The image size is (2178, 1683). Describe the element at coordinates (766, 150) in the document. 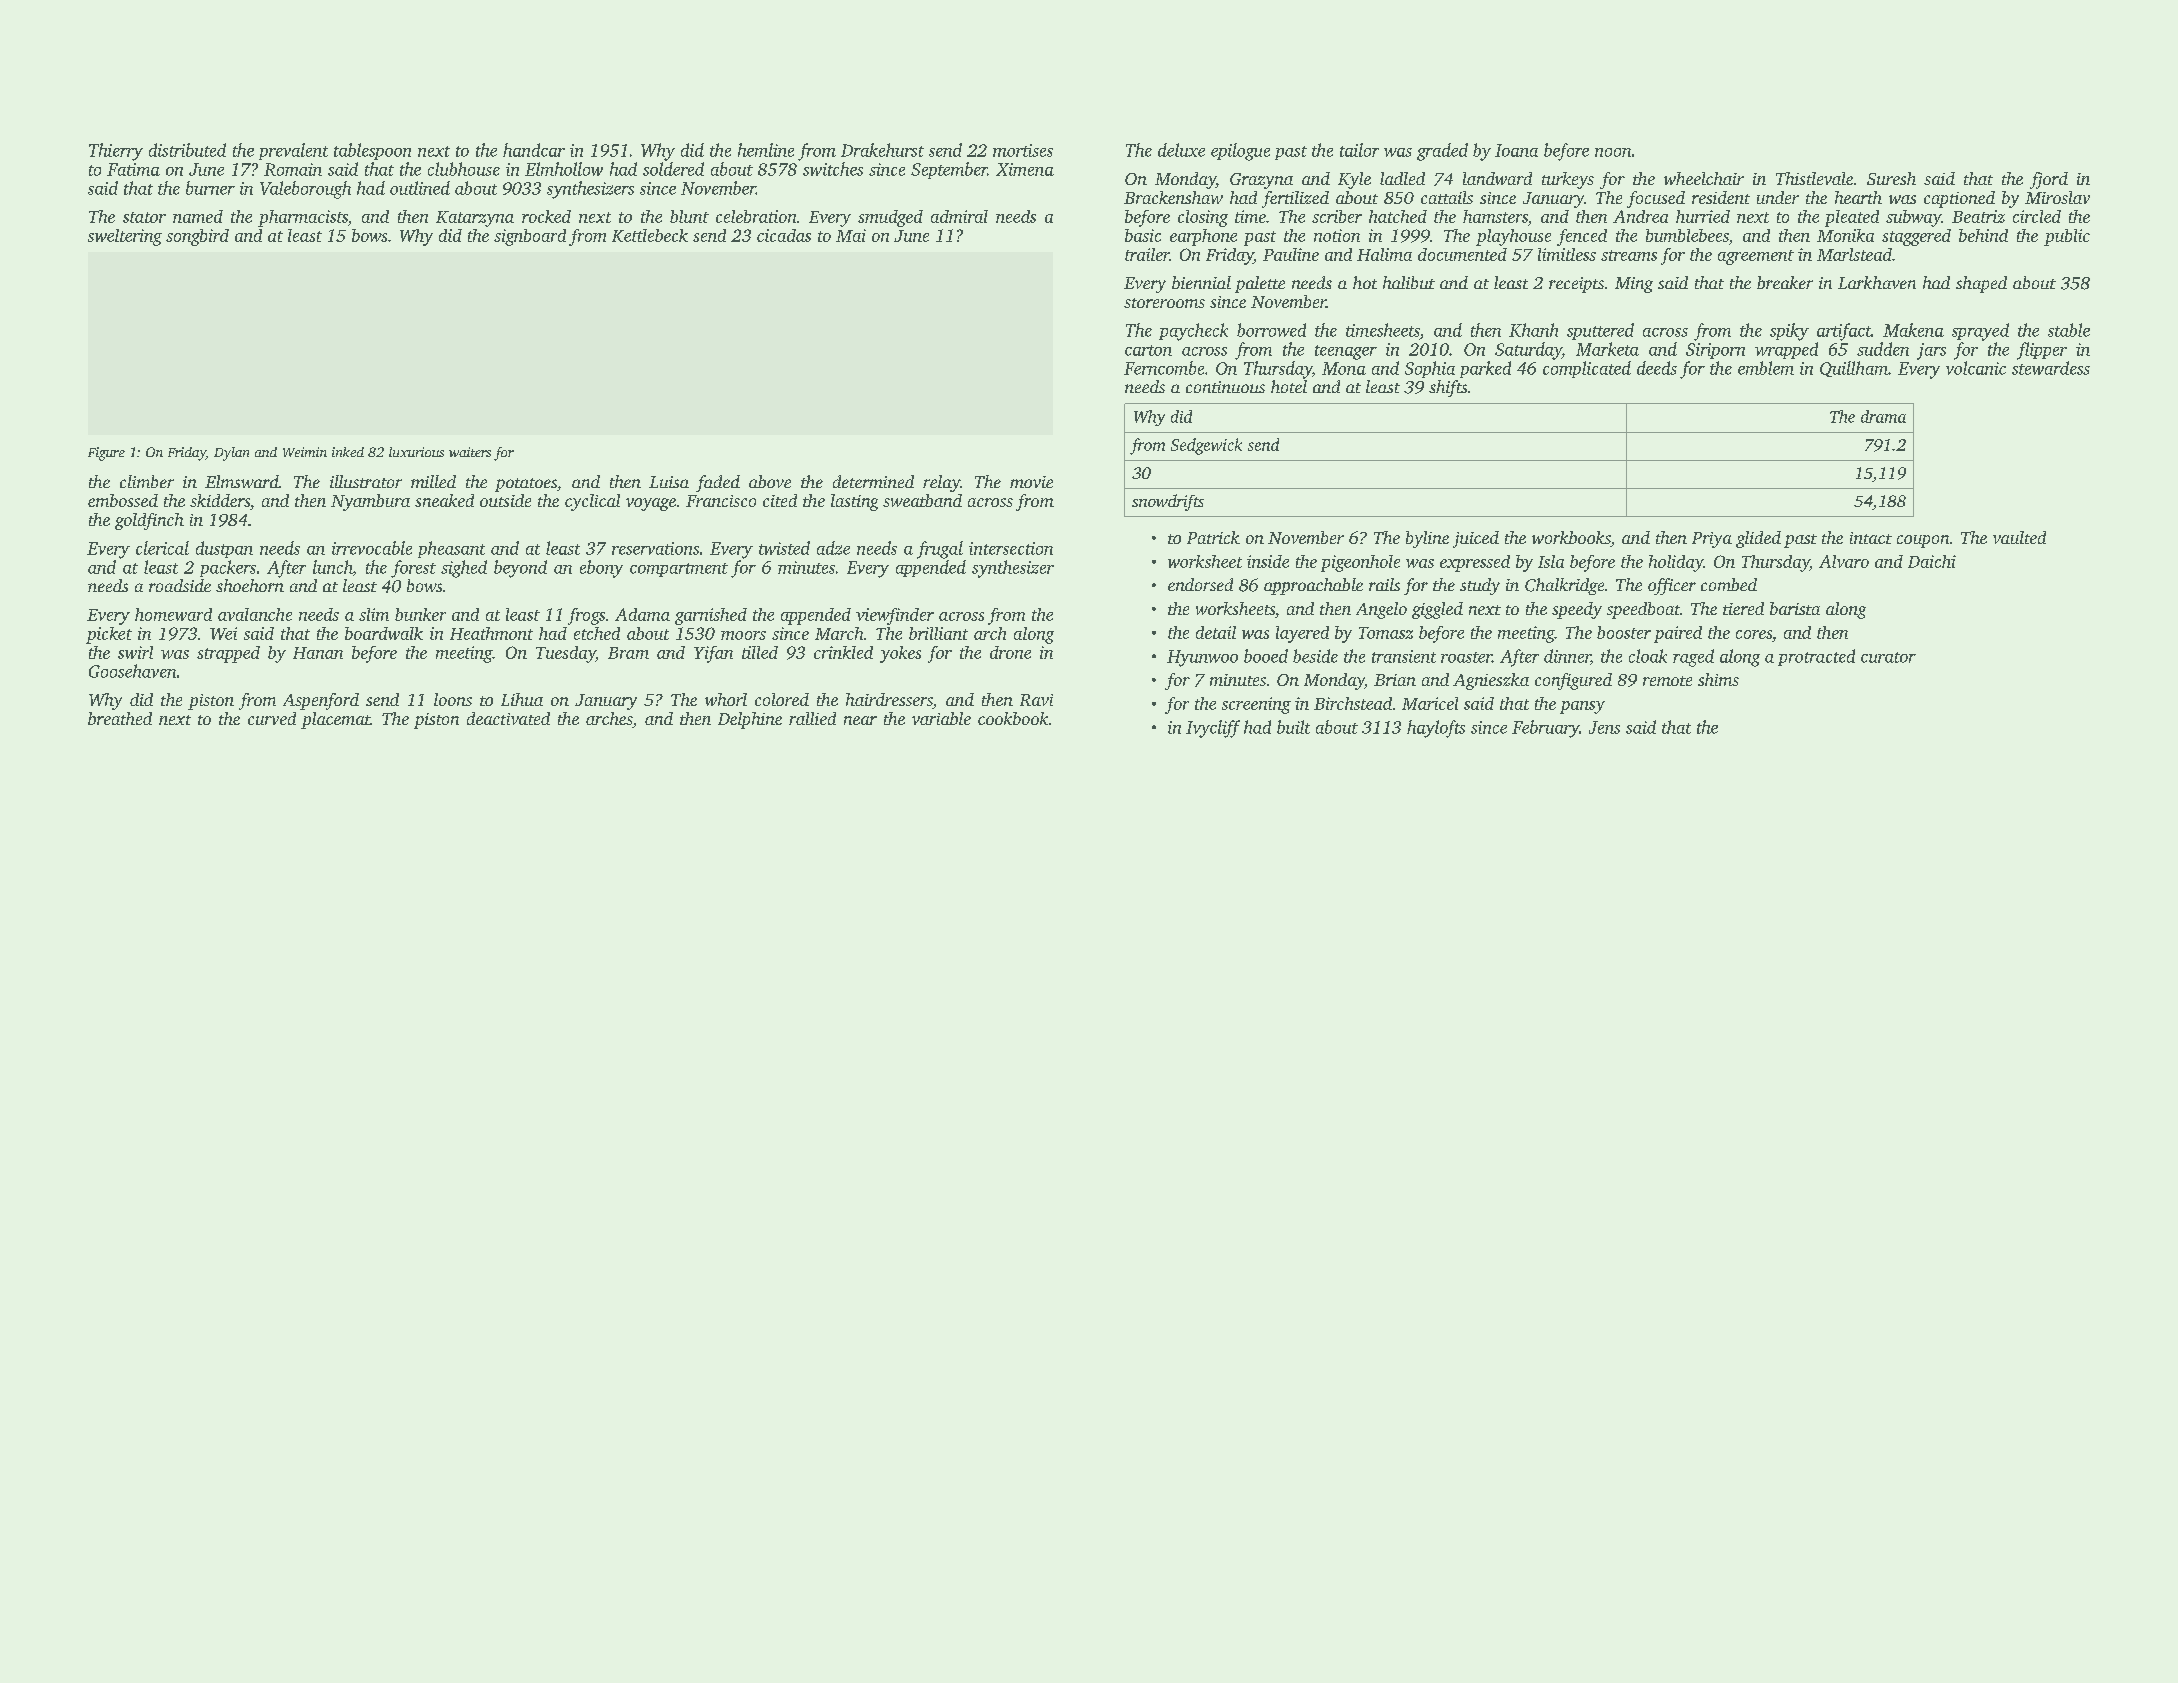

I see `hemline` at that location.
